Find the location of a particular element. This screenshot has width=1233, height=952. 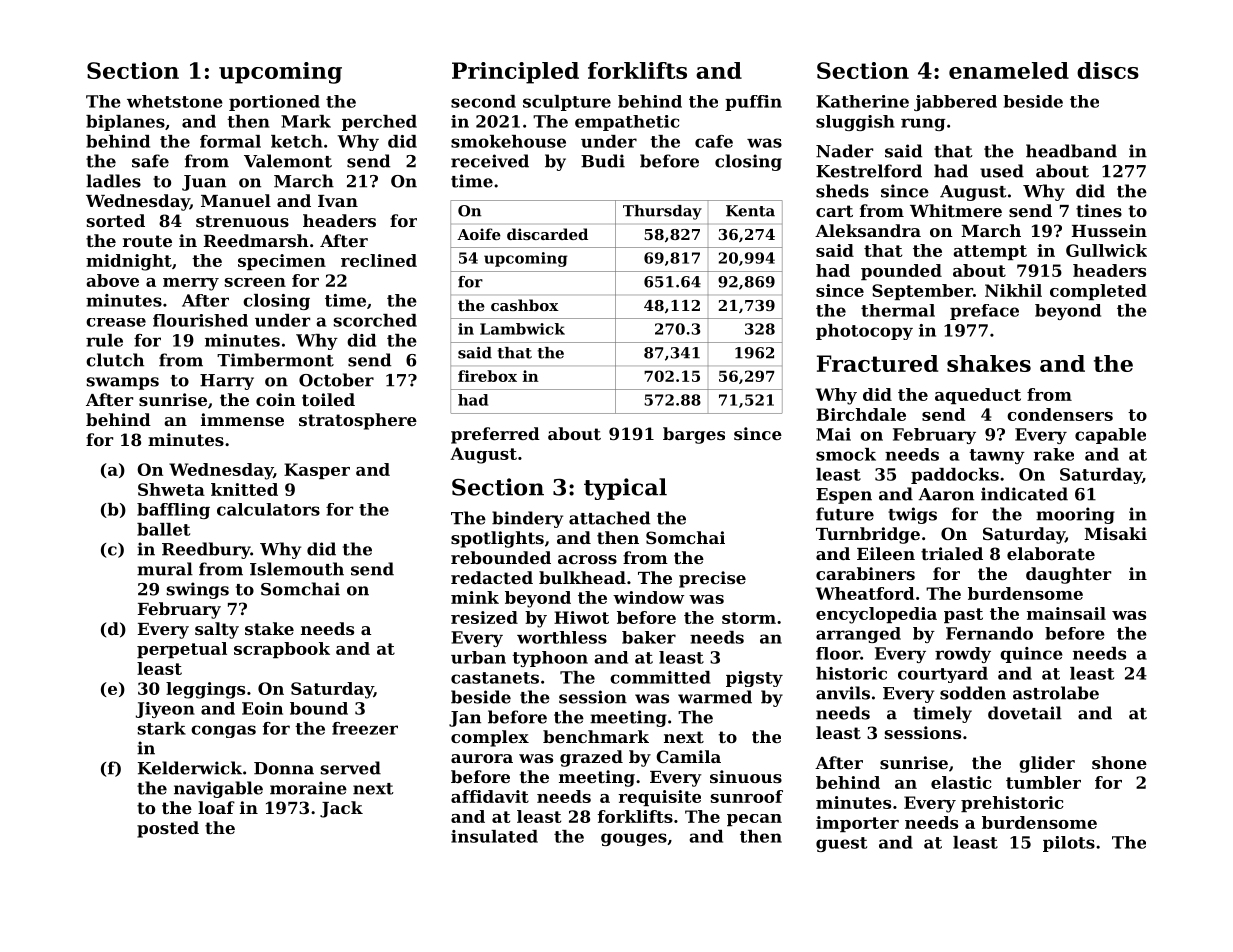

midnight is located at coordinates (129, 262).
